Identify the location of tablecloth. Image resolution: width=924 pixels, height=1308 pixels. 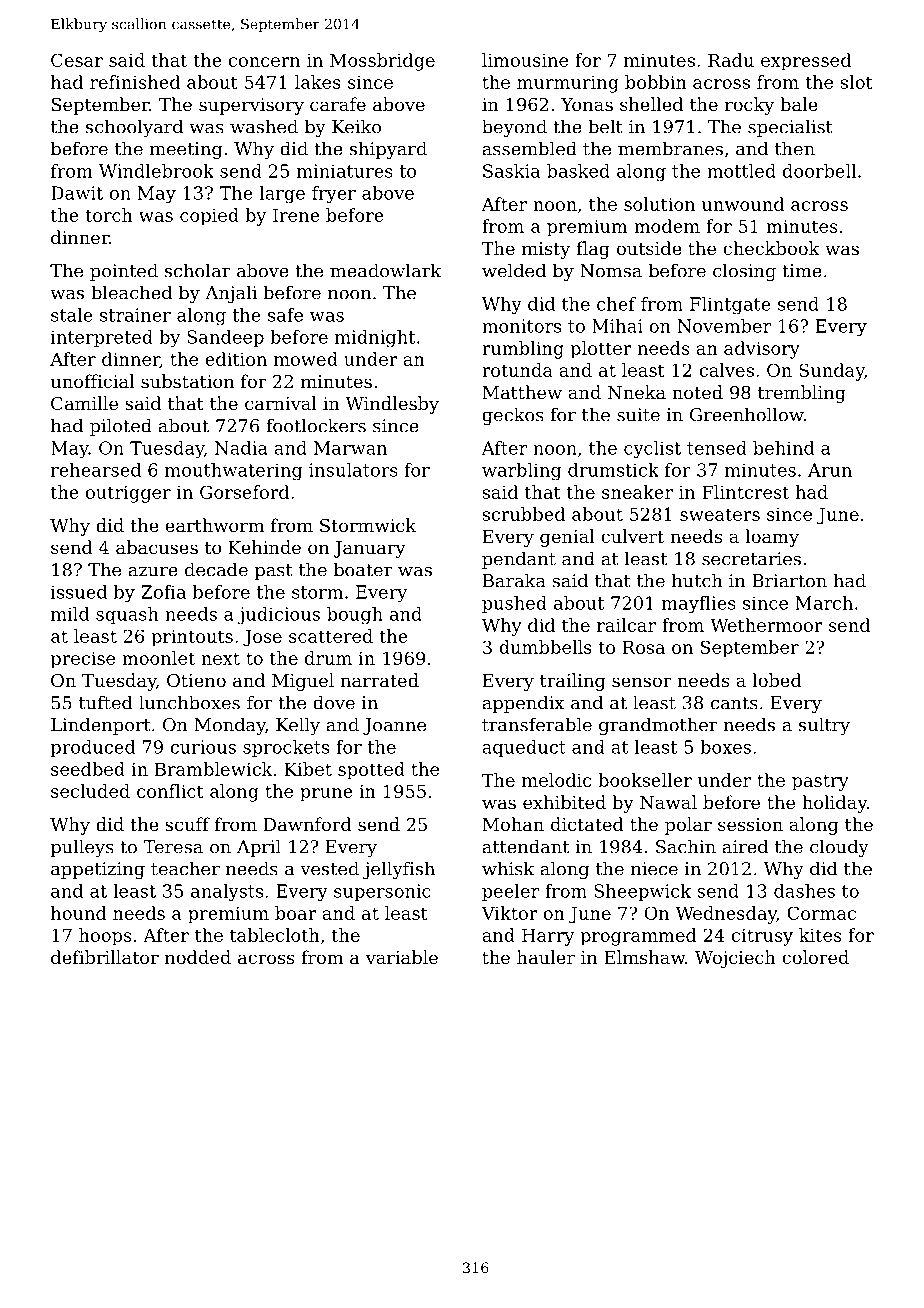
(275, 935).
